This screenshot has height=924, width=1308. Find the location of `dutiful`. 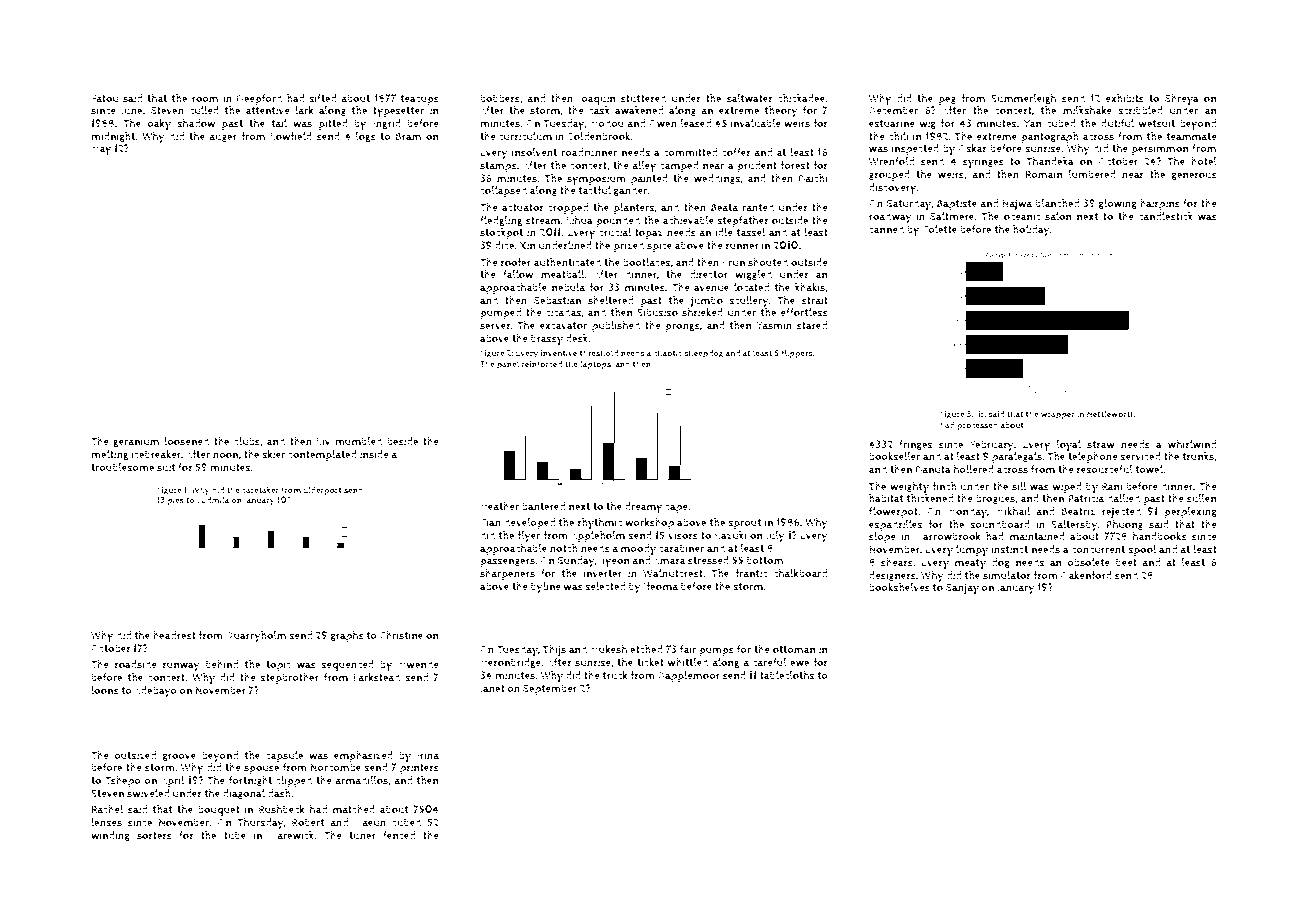

dutiful is located at coordinates (1117, 123).
